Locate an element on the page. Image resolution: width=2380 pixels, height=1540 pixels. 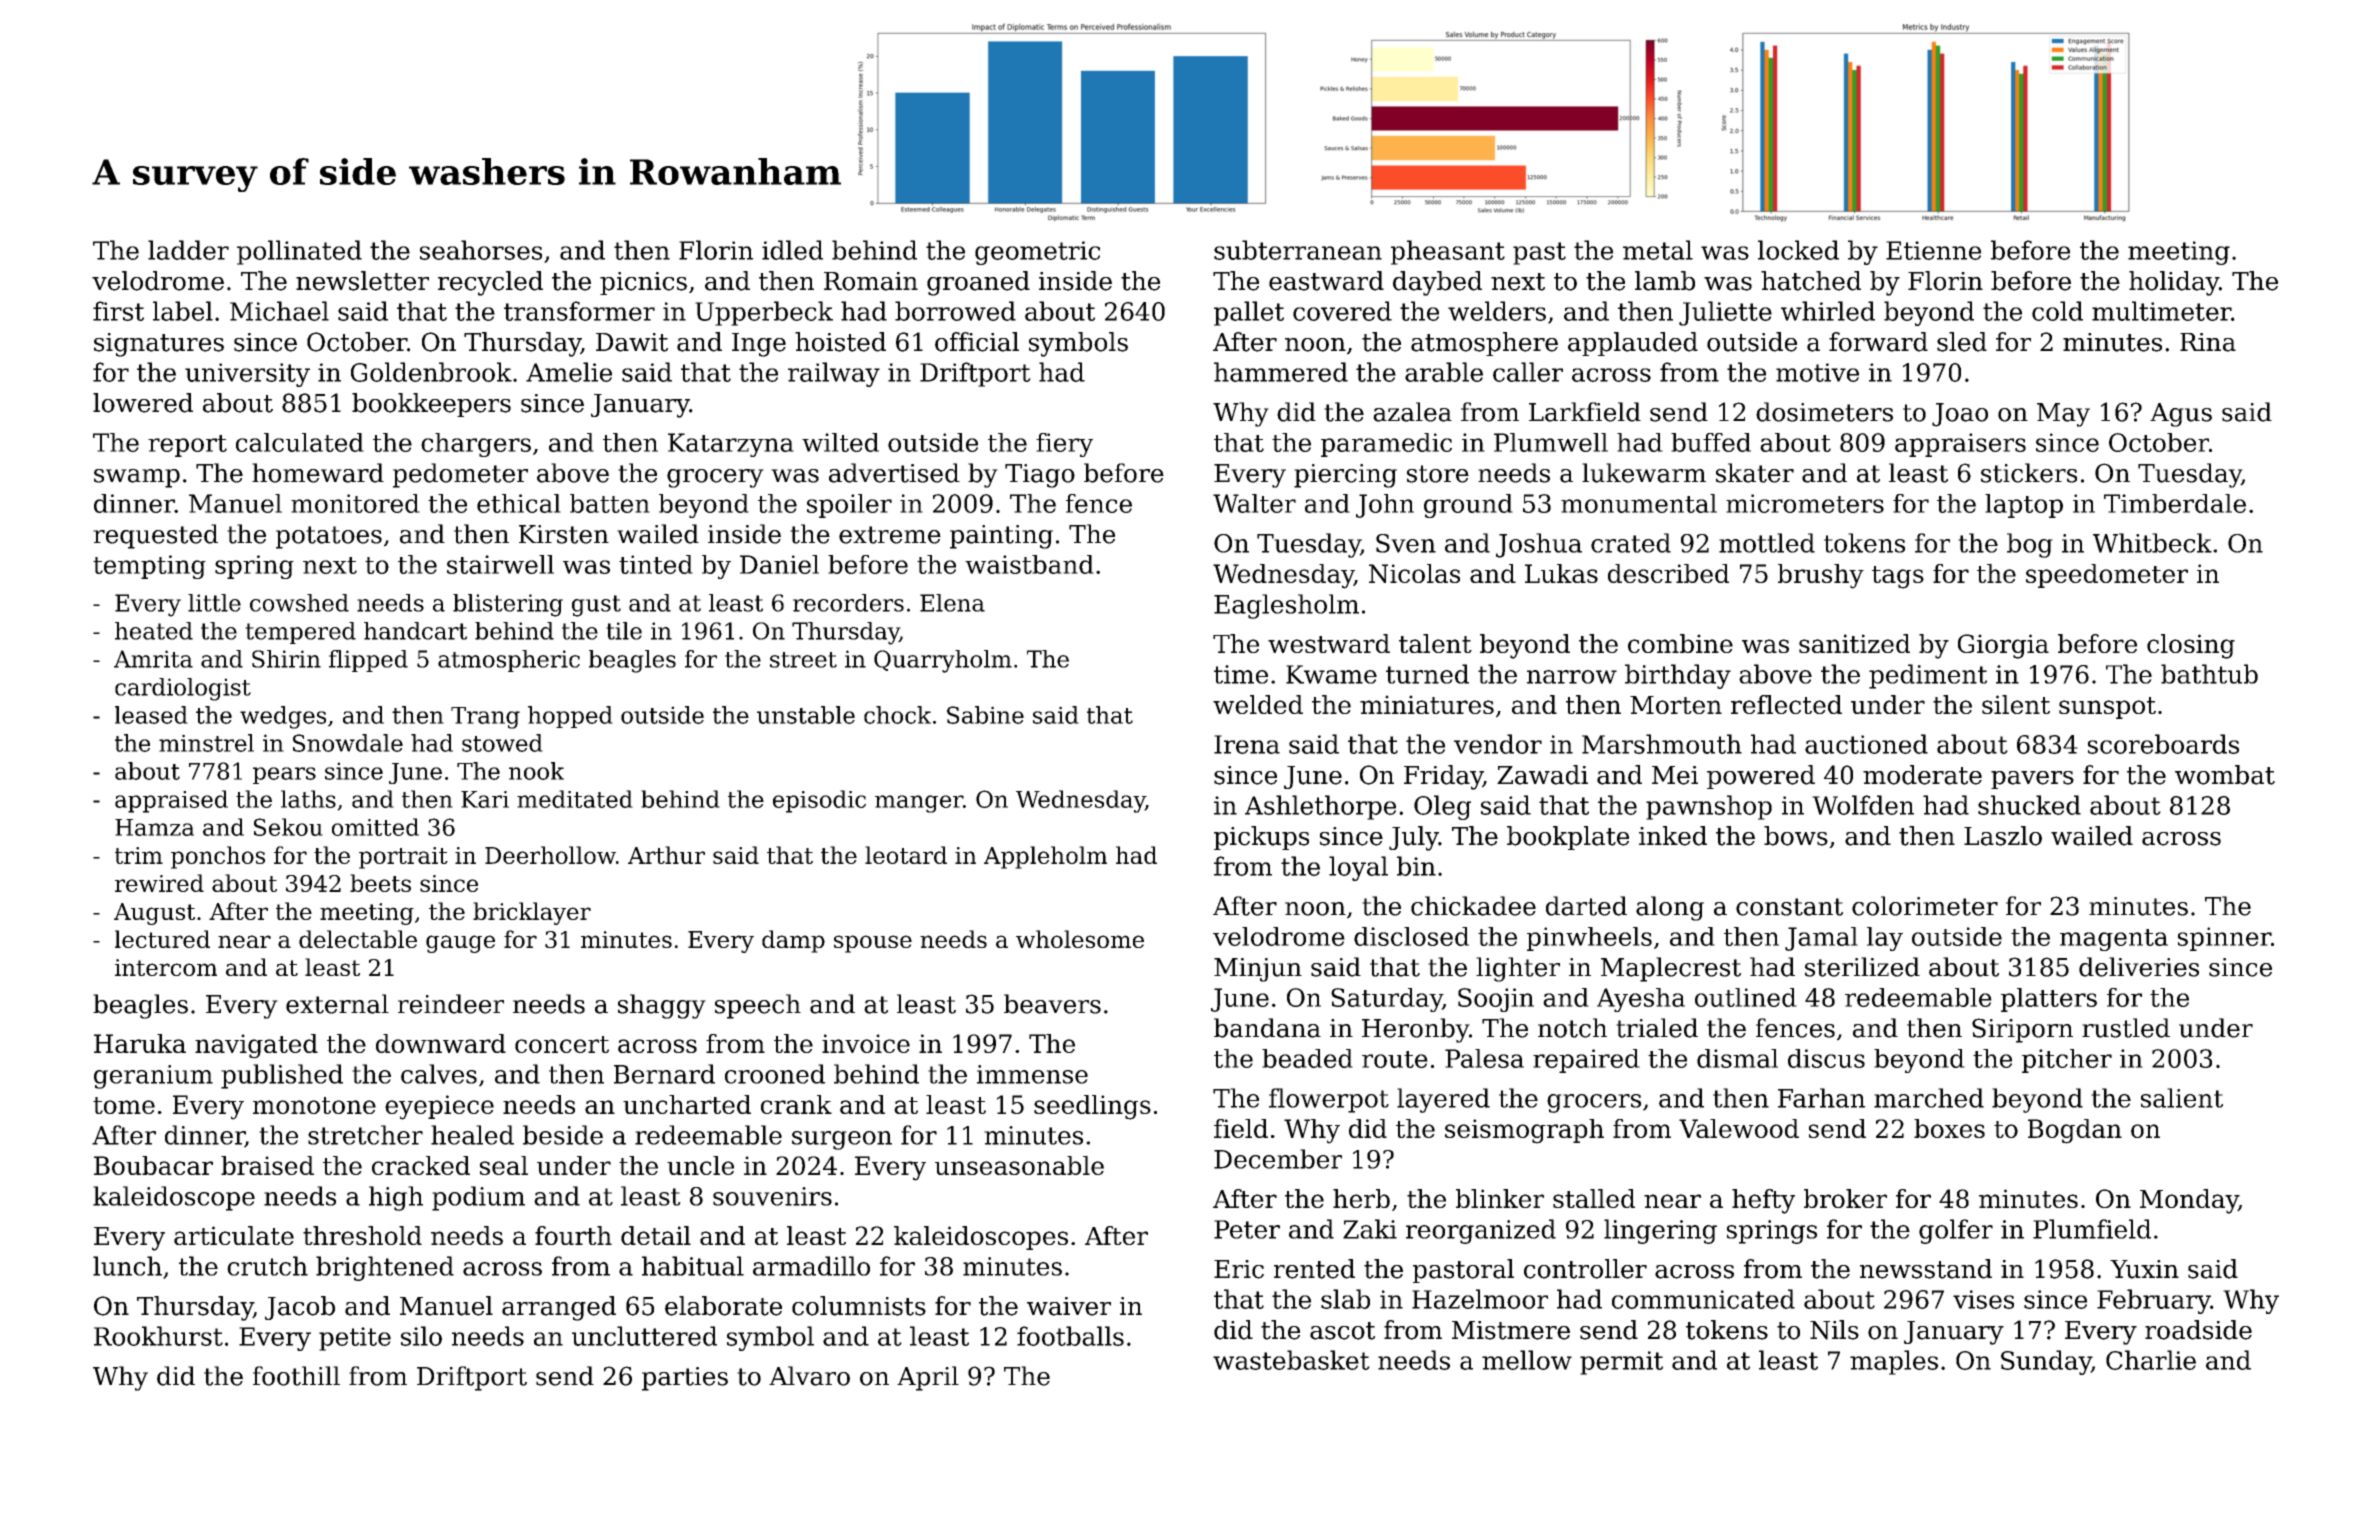
Yuxin is located at coordinates (2144, 1269).
